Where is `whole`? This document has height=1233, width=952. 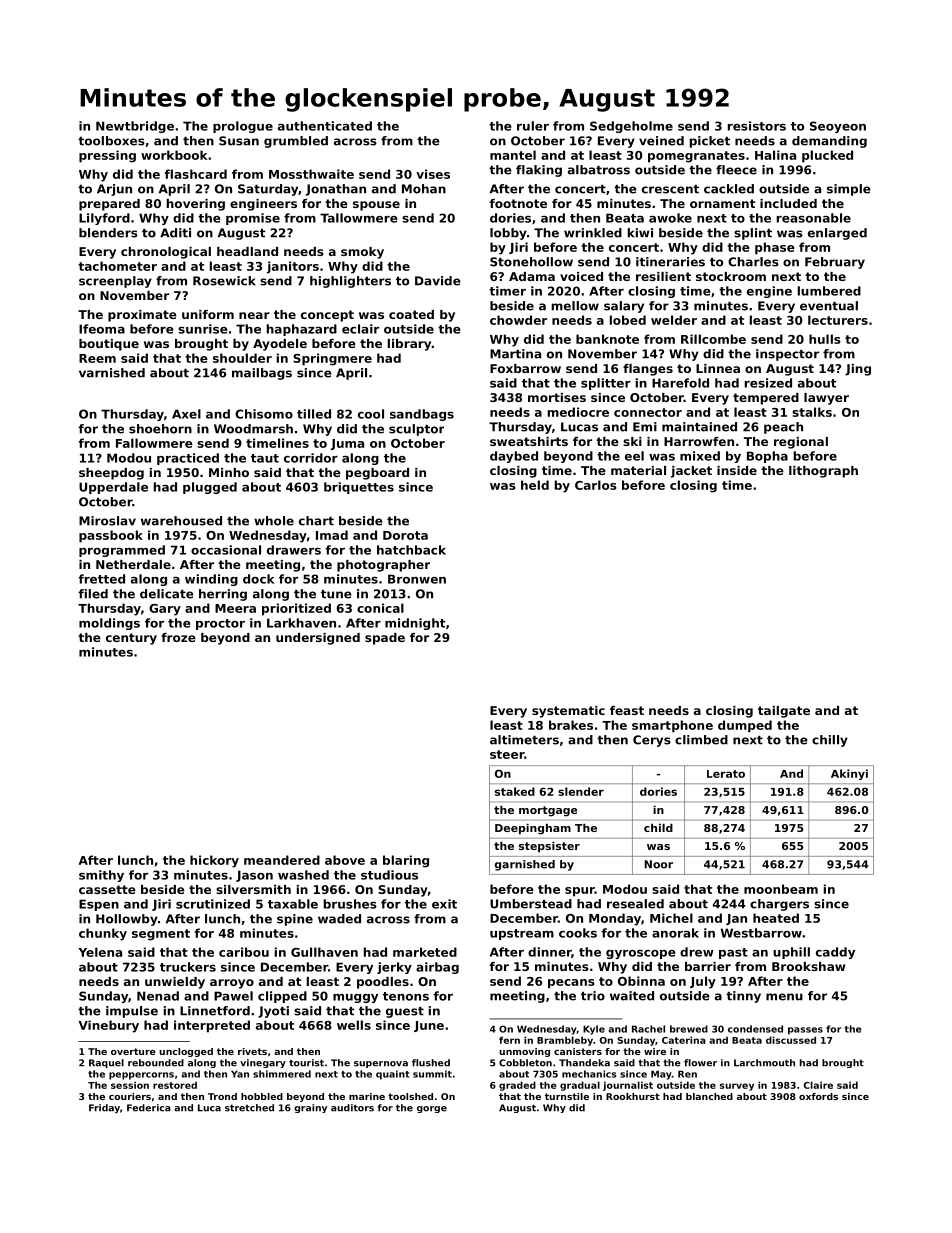
whole is located at coordinates (274, 521).
